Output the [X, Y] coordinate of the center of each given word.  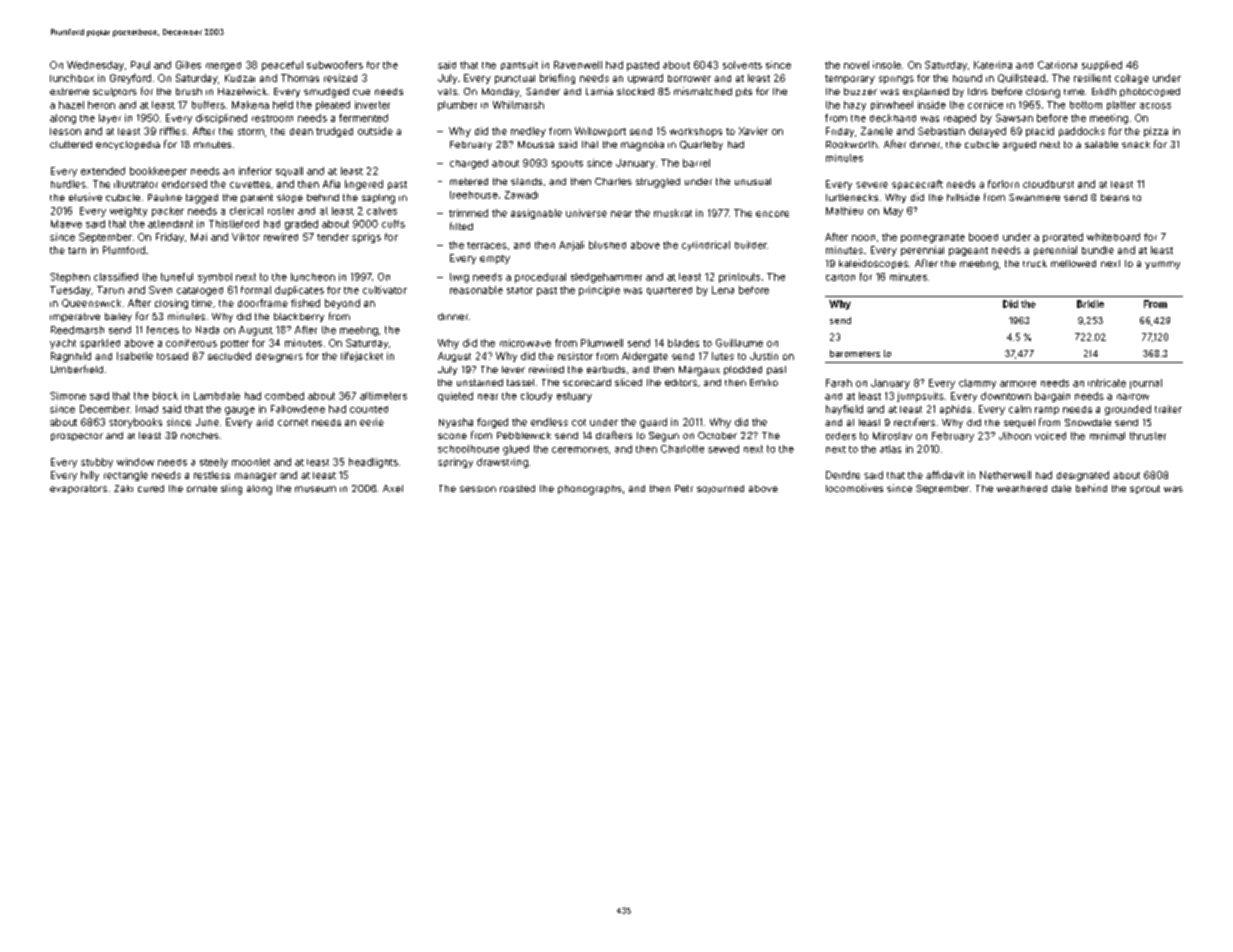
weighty [128, 212]
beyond [342, 304]
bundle [1098, 250]
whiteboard [1113, 237]
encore [772, 214]
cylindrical [706, 246]
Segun [664, 437]
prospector [77, 437]
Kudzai [240, 78]
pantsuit [519, 65]
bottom [1086, 105]
